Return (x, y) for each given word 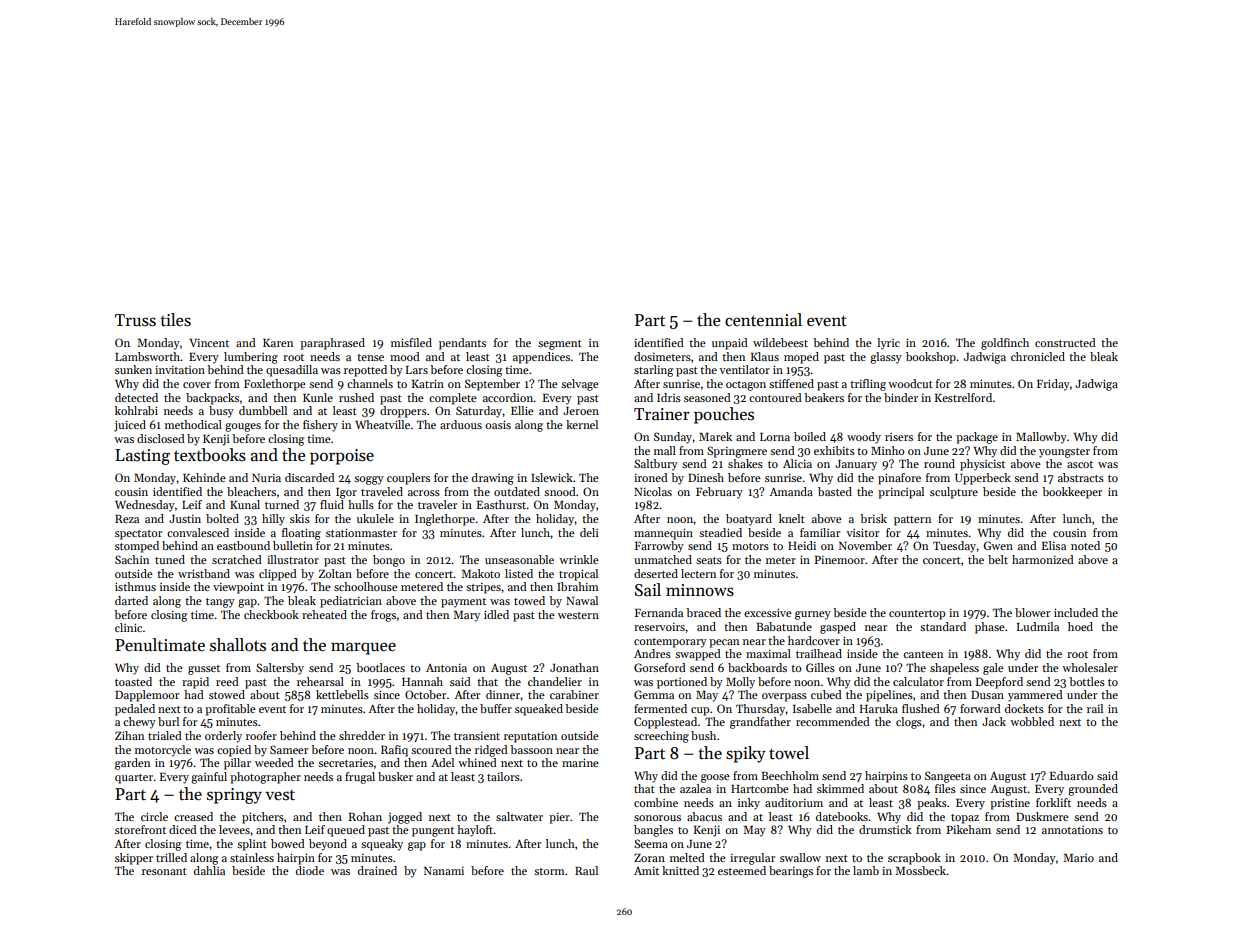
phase (990, 628)
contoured (775, 397)
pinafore (899, 479)
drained (377, 870)
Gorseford (660, 667)
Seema (651, 843)
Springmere (737, 452)
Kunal (245, 504)
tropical (578, 575)
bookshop (931, 358)
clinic (128, 627)
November (865, 545)
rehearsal (320, 681)
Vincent (209, 343)
